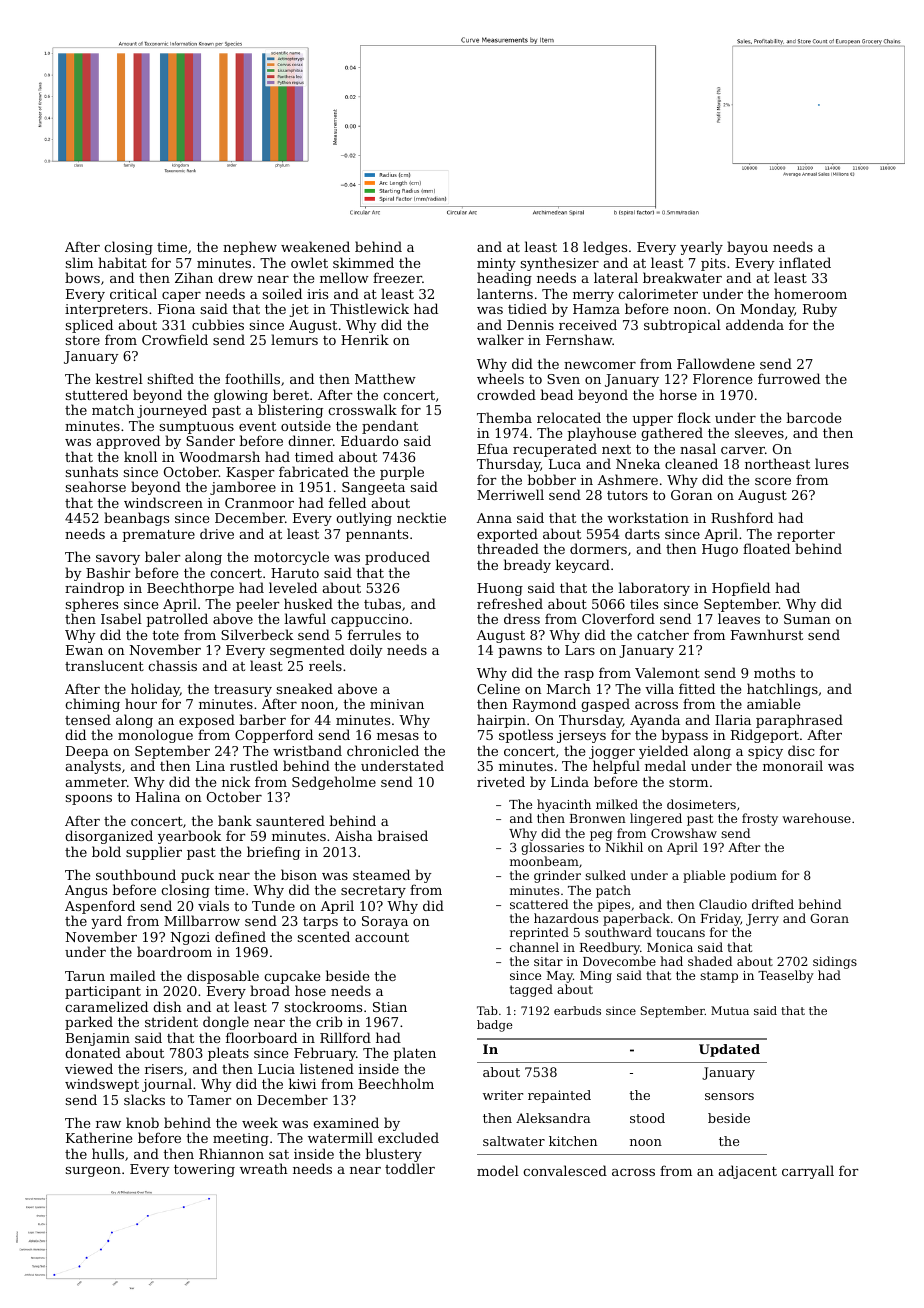 The width and height of the screenshot is (924, 1308). Describe the element at coordinates (314, 471) in the screenshot. I see `fabricated` at that location.
